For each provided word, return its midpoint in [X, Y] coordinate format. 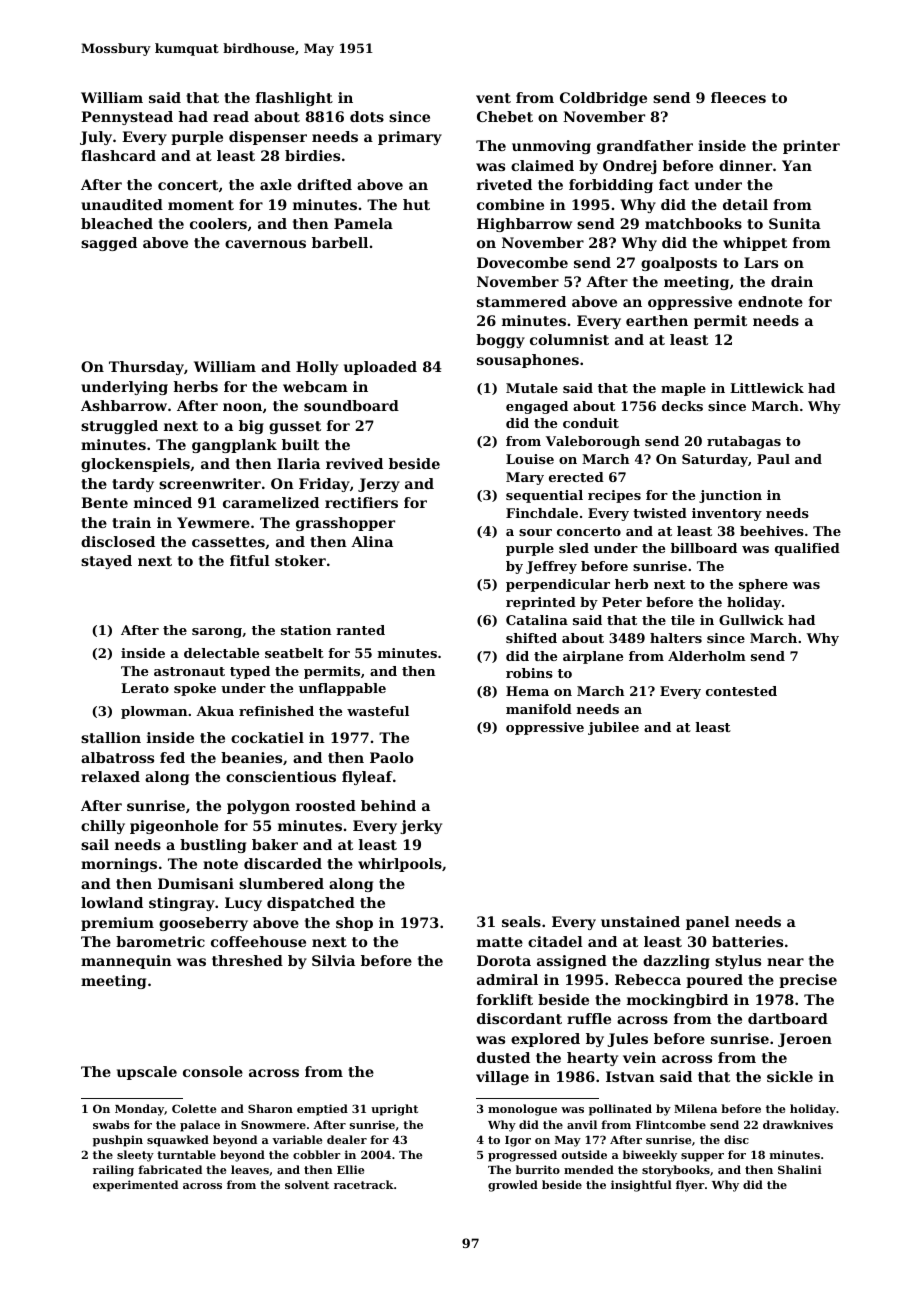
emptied [322, 1110]
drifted [324, 184]
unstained [640, 921]
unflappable [342, 689]
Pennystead [127, 118]
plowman [154, 712]
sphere [763, 585]
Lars [761, 262]
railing [113, 1171]
